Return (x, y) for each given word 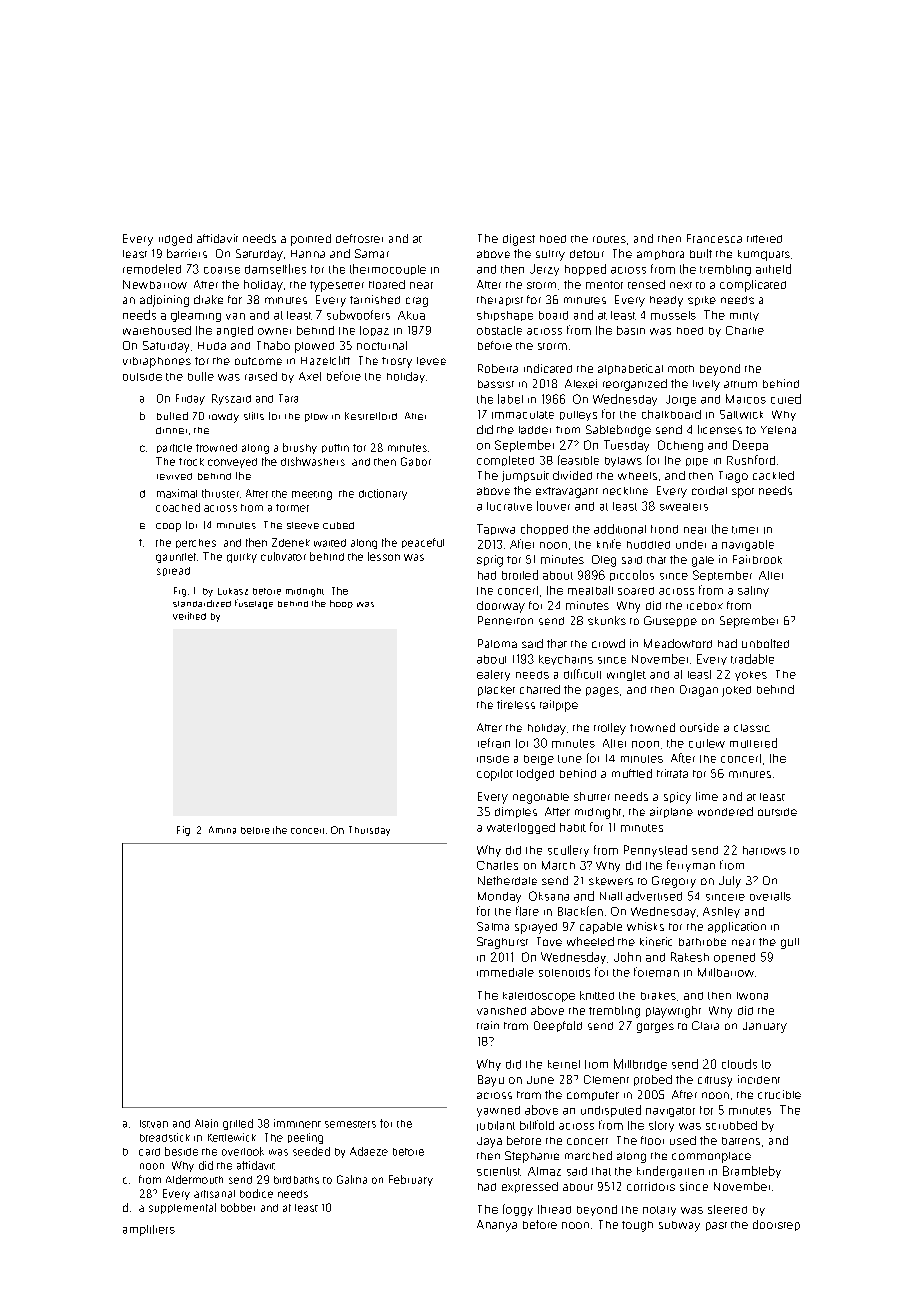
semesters (350, 1124)
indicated (548, 368)
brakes (658, 996)
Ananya (497, 1226)
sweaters (684, 507)
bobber (238, 1207)
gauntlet (176, 558)
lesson (384, 556)
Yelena (778, 430)
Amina (222, 830)
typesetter (337, 286)
